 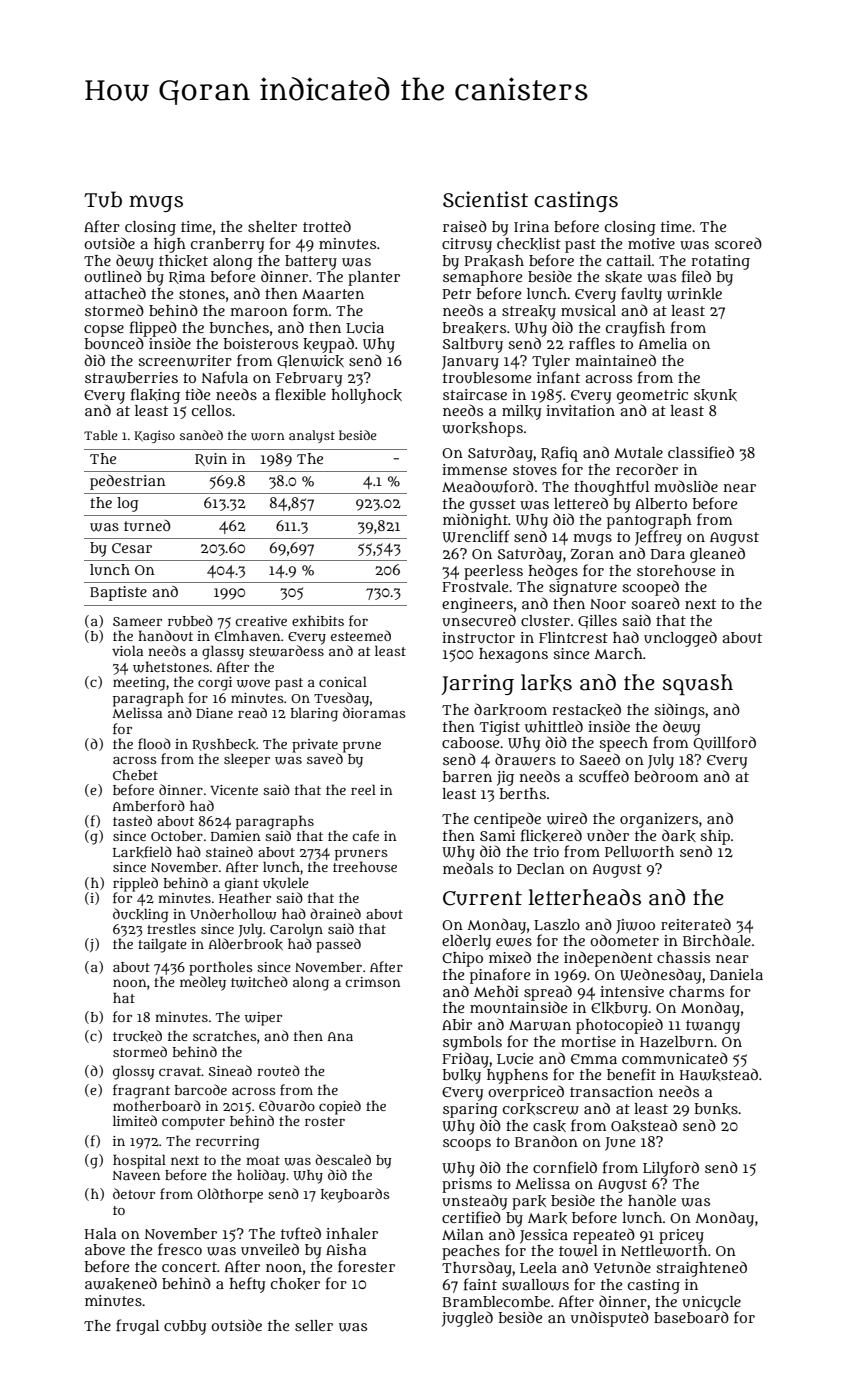 What do you see at coordinates (180, 1249) in the document?
I see `fresco` at bounding box center [180, 1249].
